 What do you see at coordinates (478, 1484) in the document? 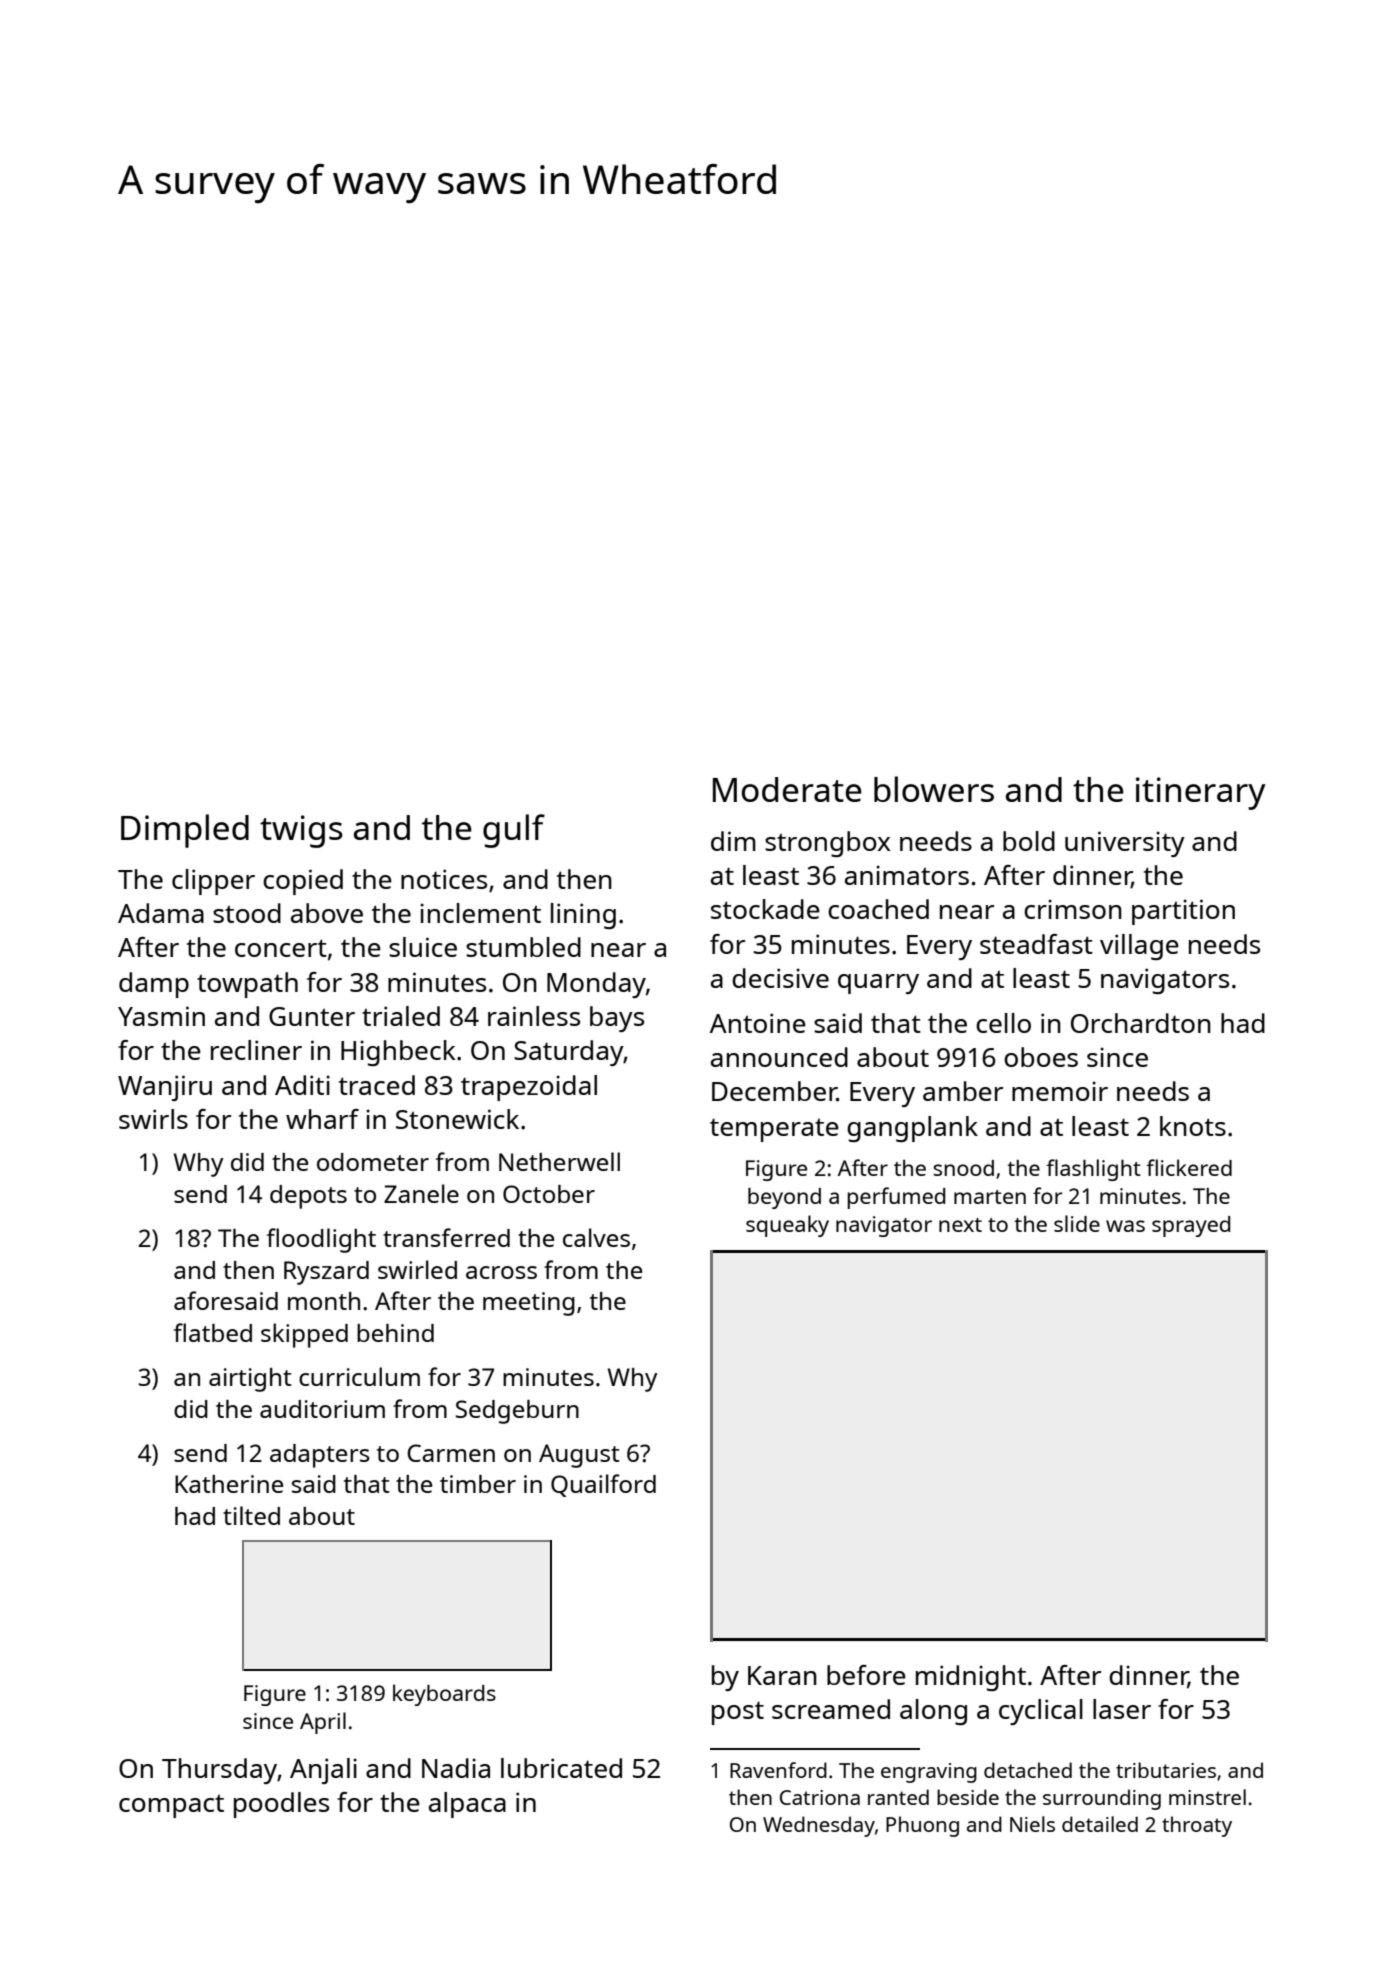
I see `timber` at bounding box center [478, 1484].
